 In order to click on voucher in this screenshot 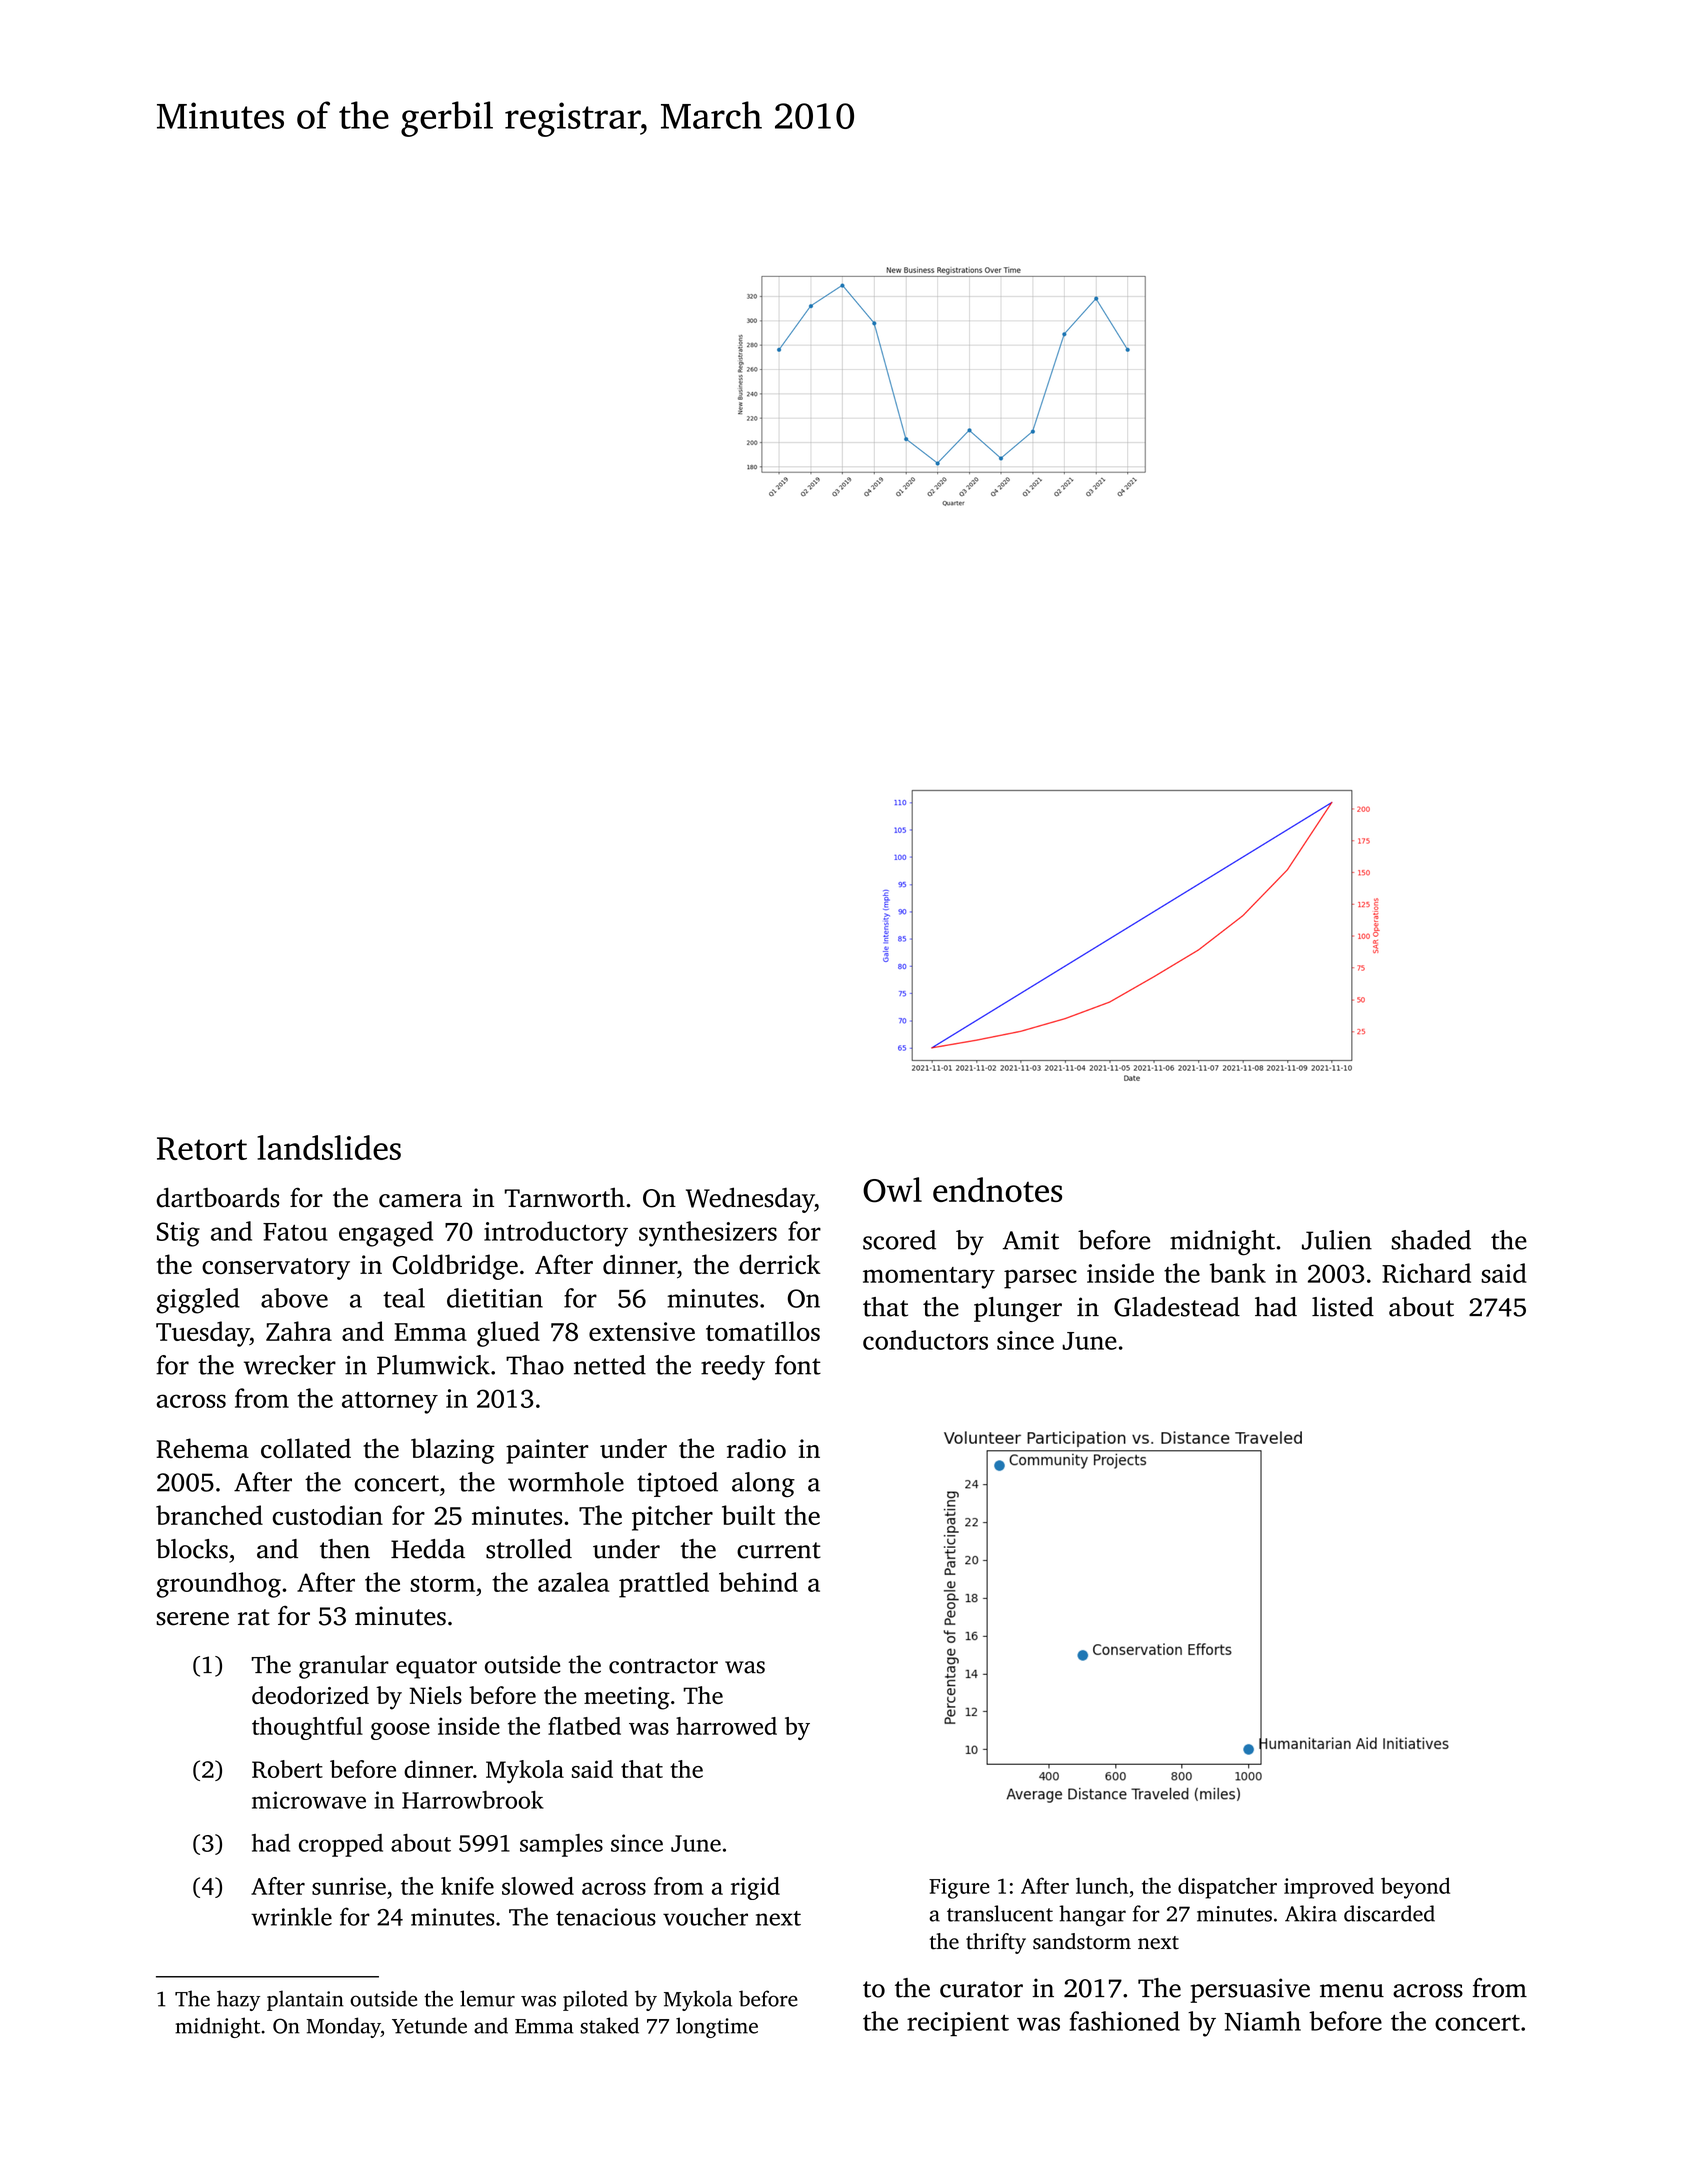, I will do `click(705, 1916)`.
